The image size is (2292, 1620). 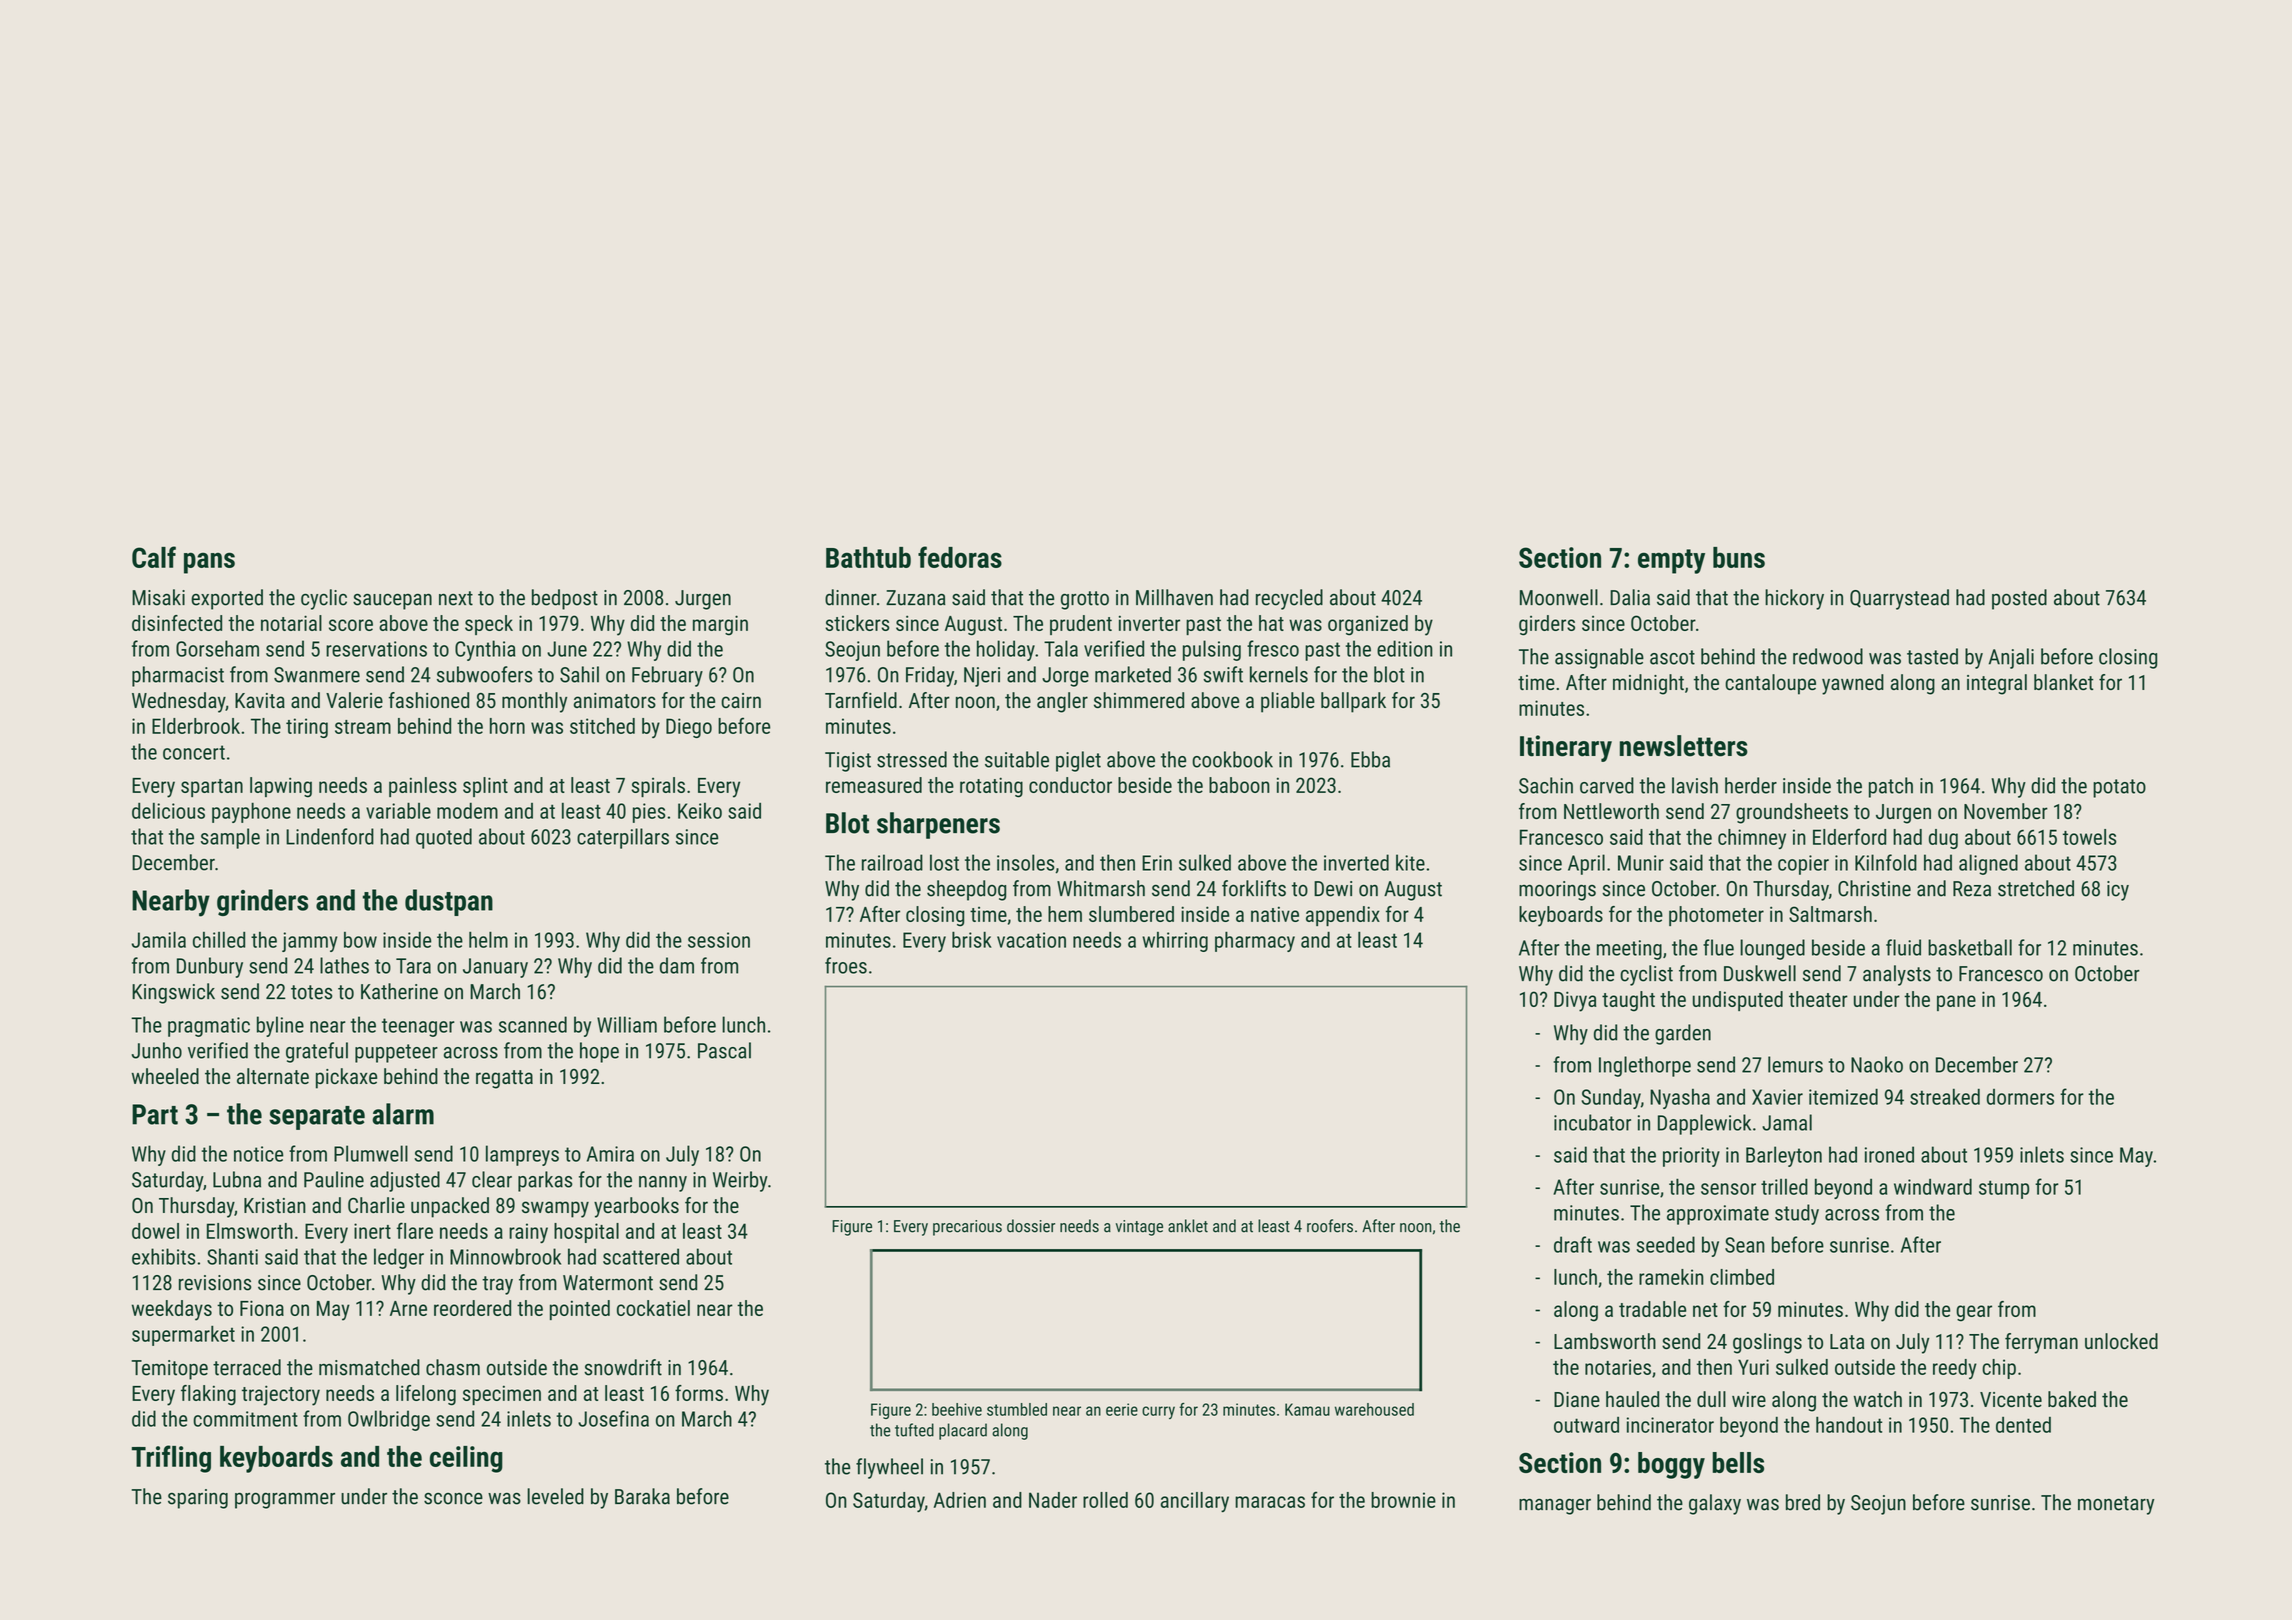 What do you see at coordinates (720, 625) in the page?
I see `margin` at bounding box center [720, 625].
